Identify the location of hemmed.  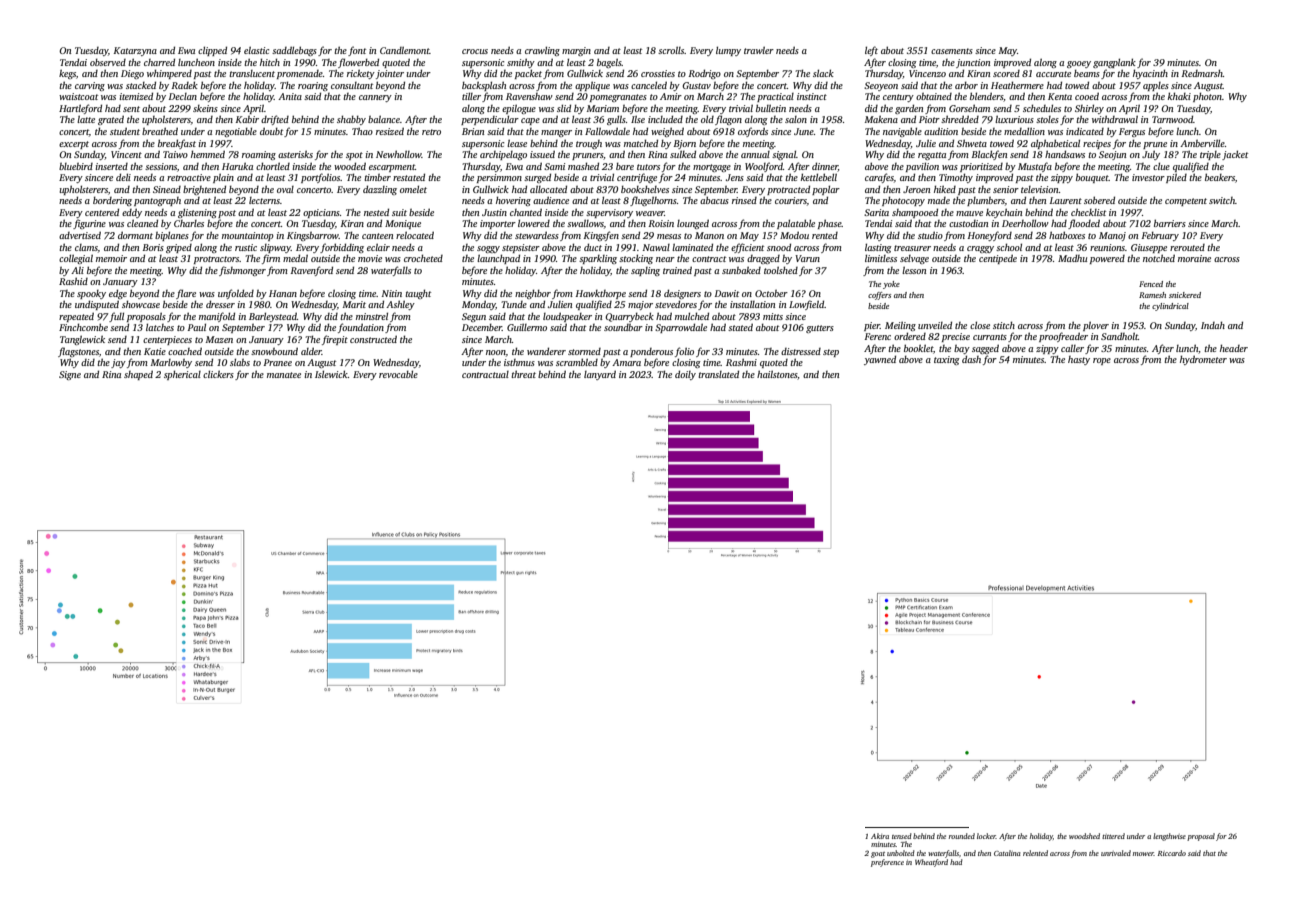
(208, 154).
